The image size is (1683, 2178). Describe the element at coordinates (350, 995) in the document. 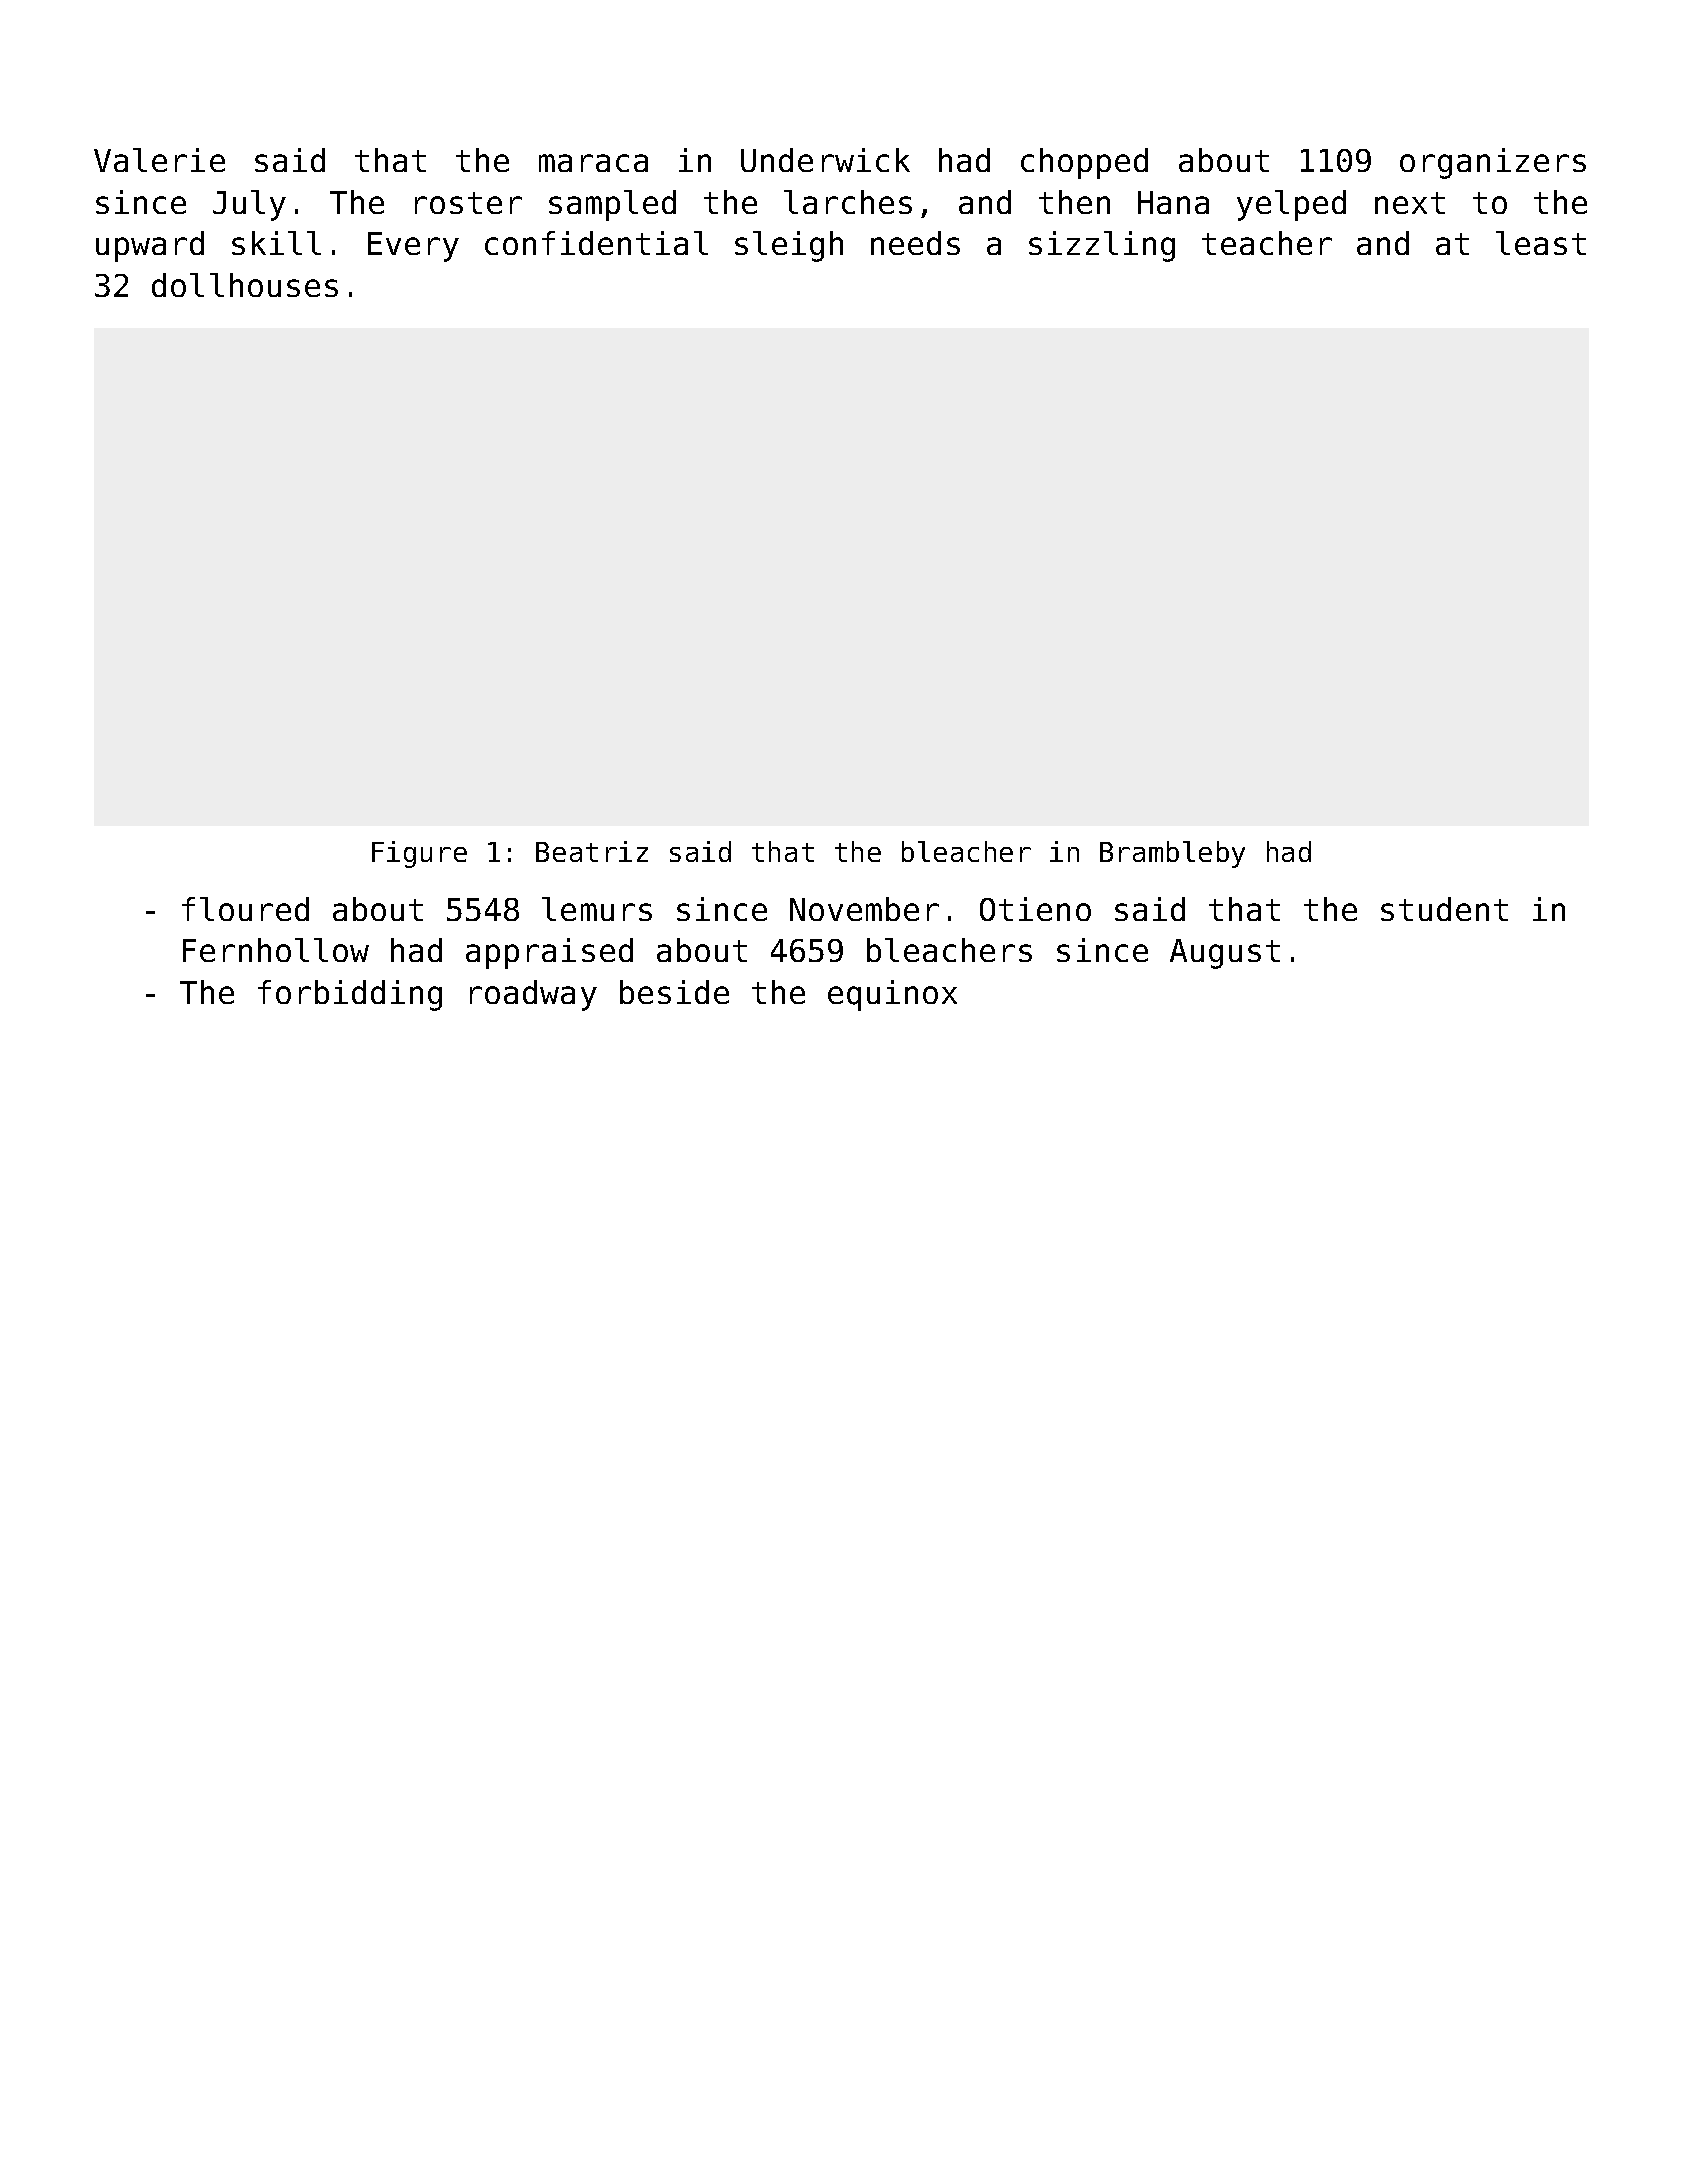

I see `forbidding` at that location.
